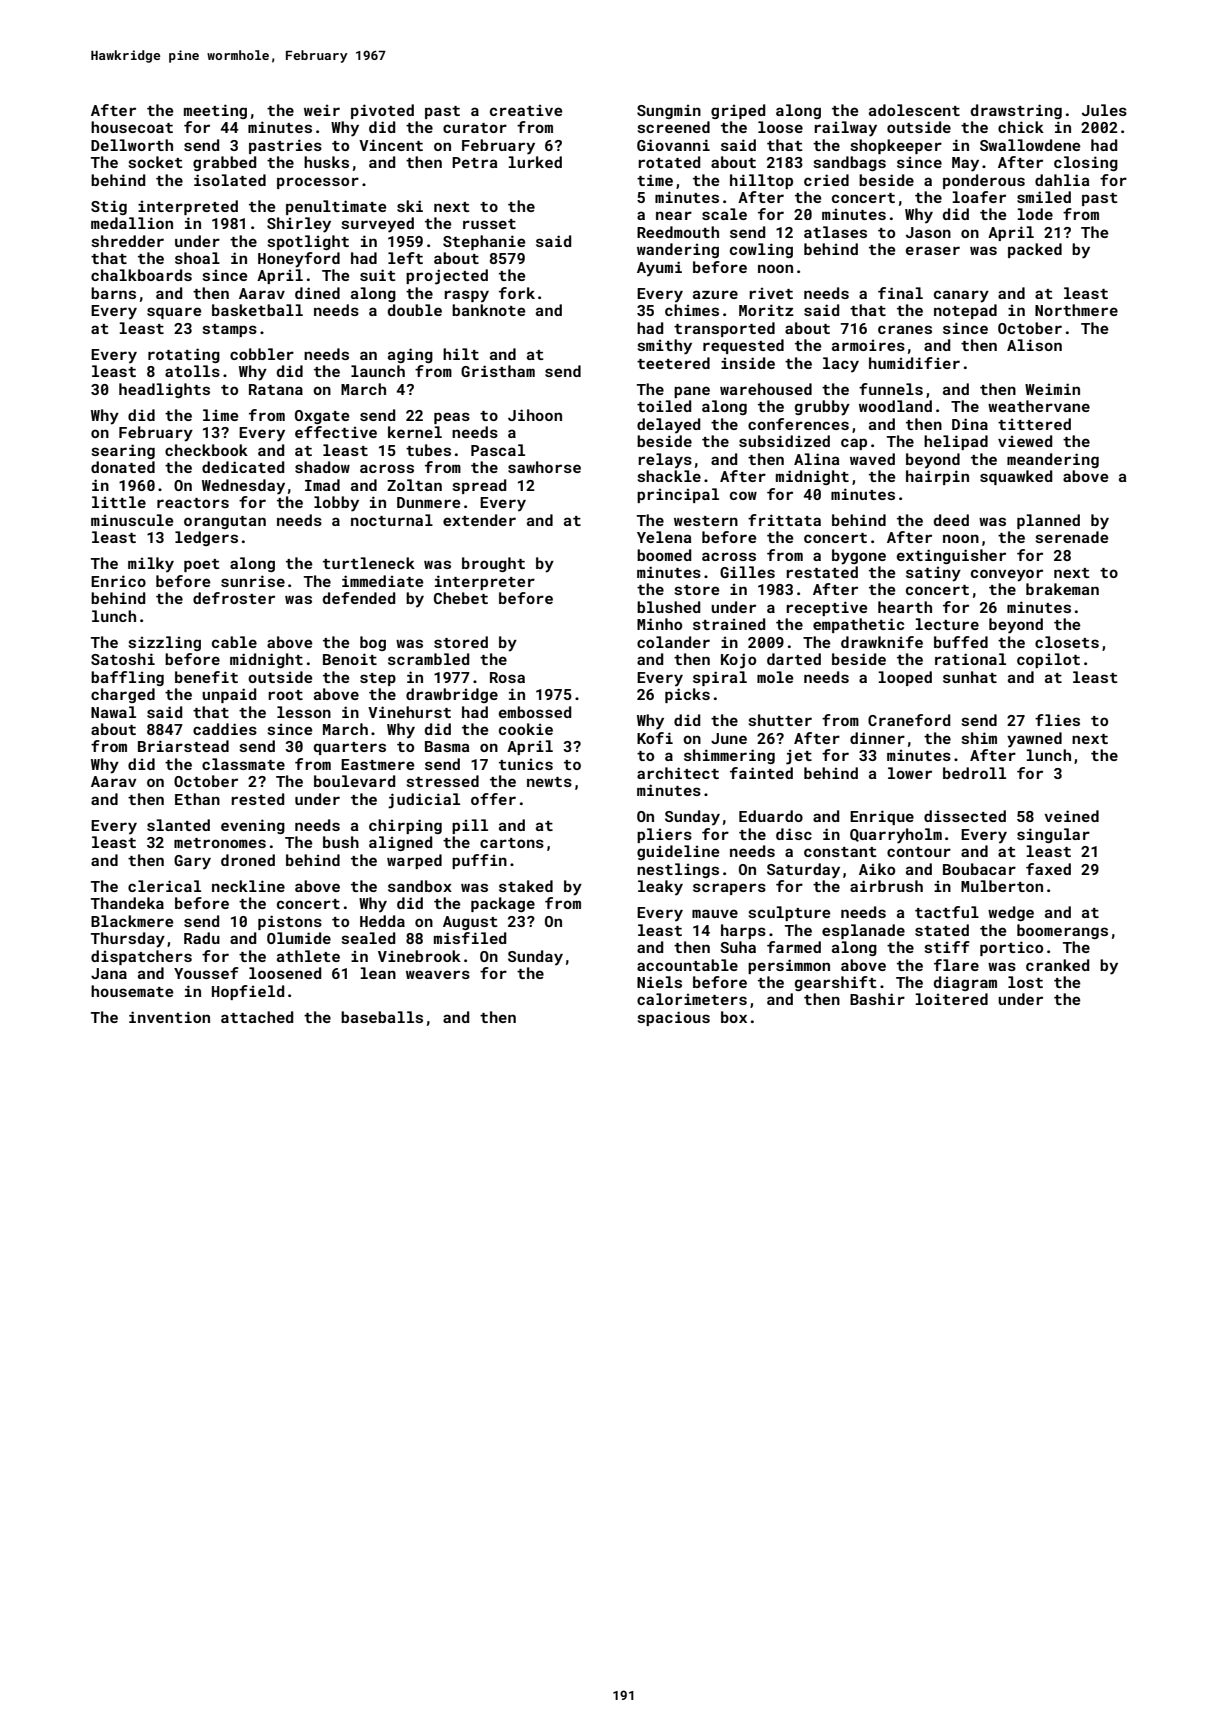 The image size is (1225, 1733). What do you see at coordinates (965, 164) in the screenshot?
I see `May` at bounding box center [965, 164].
